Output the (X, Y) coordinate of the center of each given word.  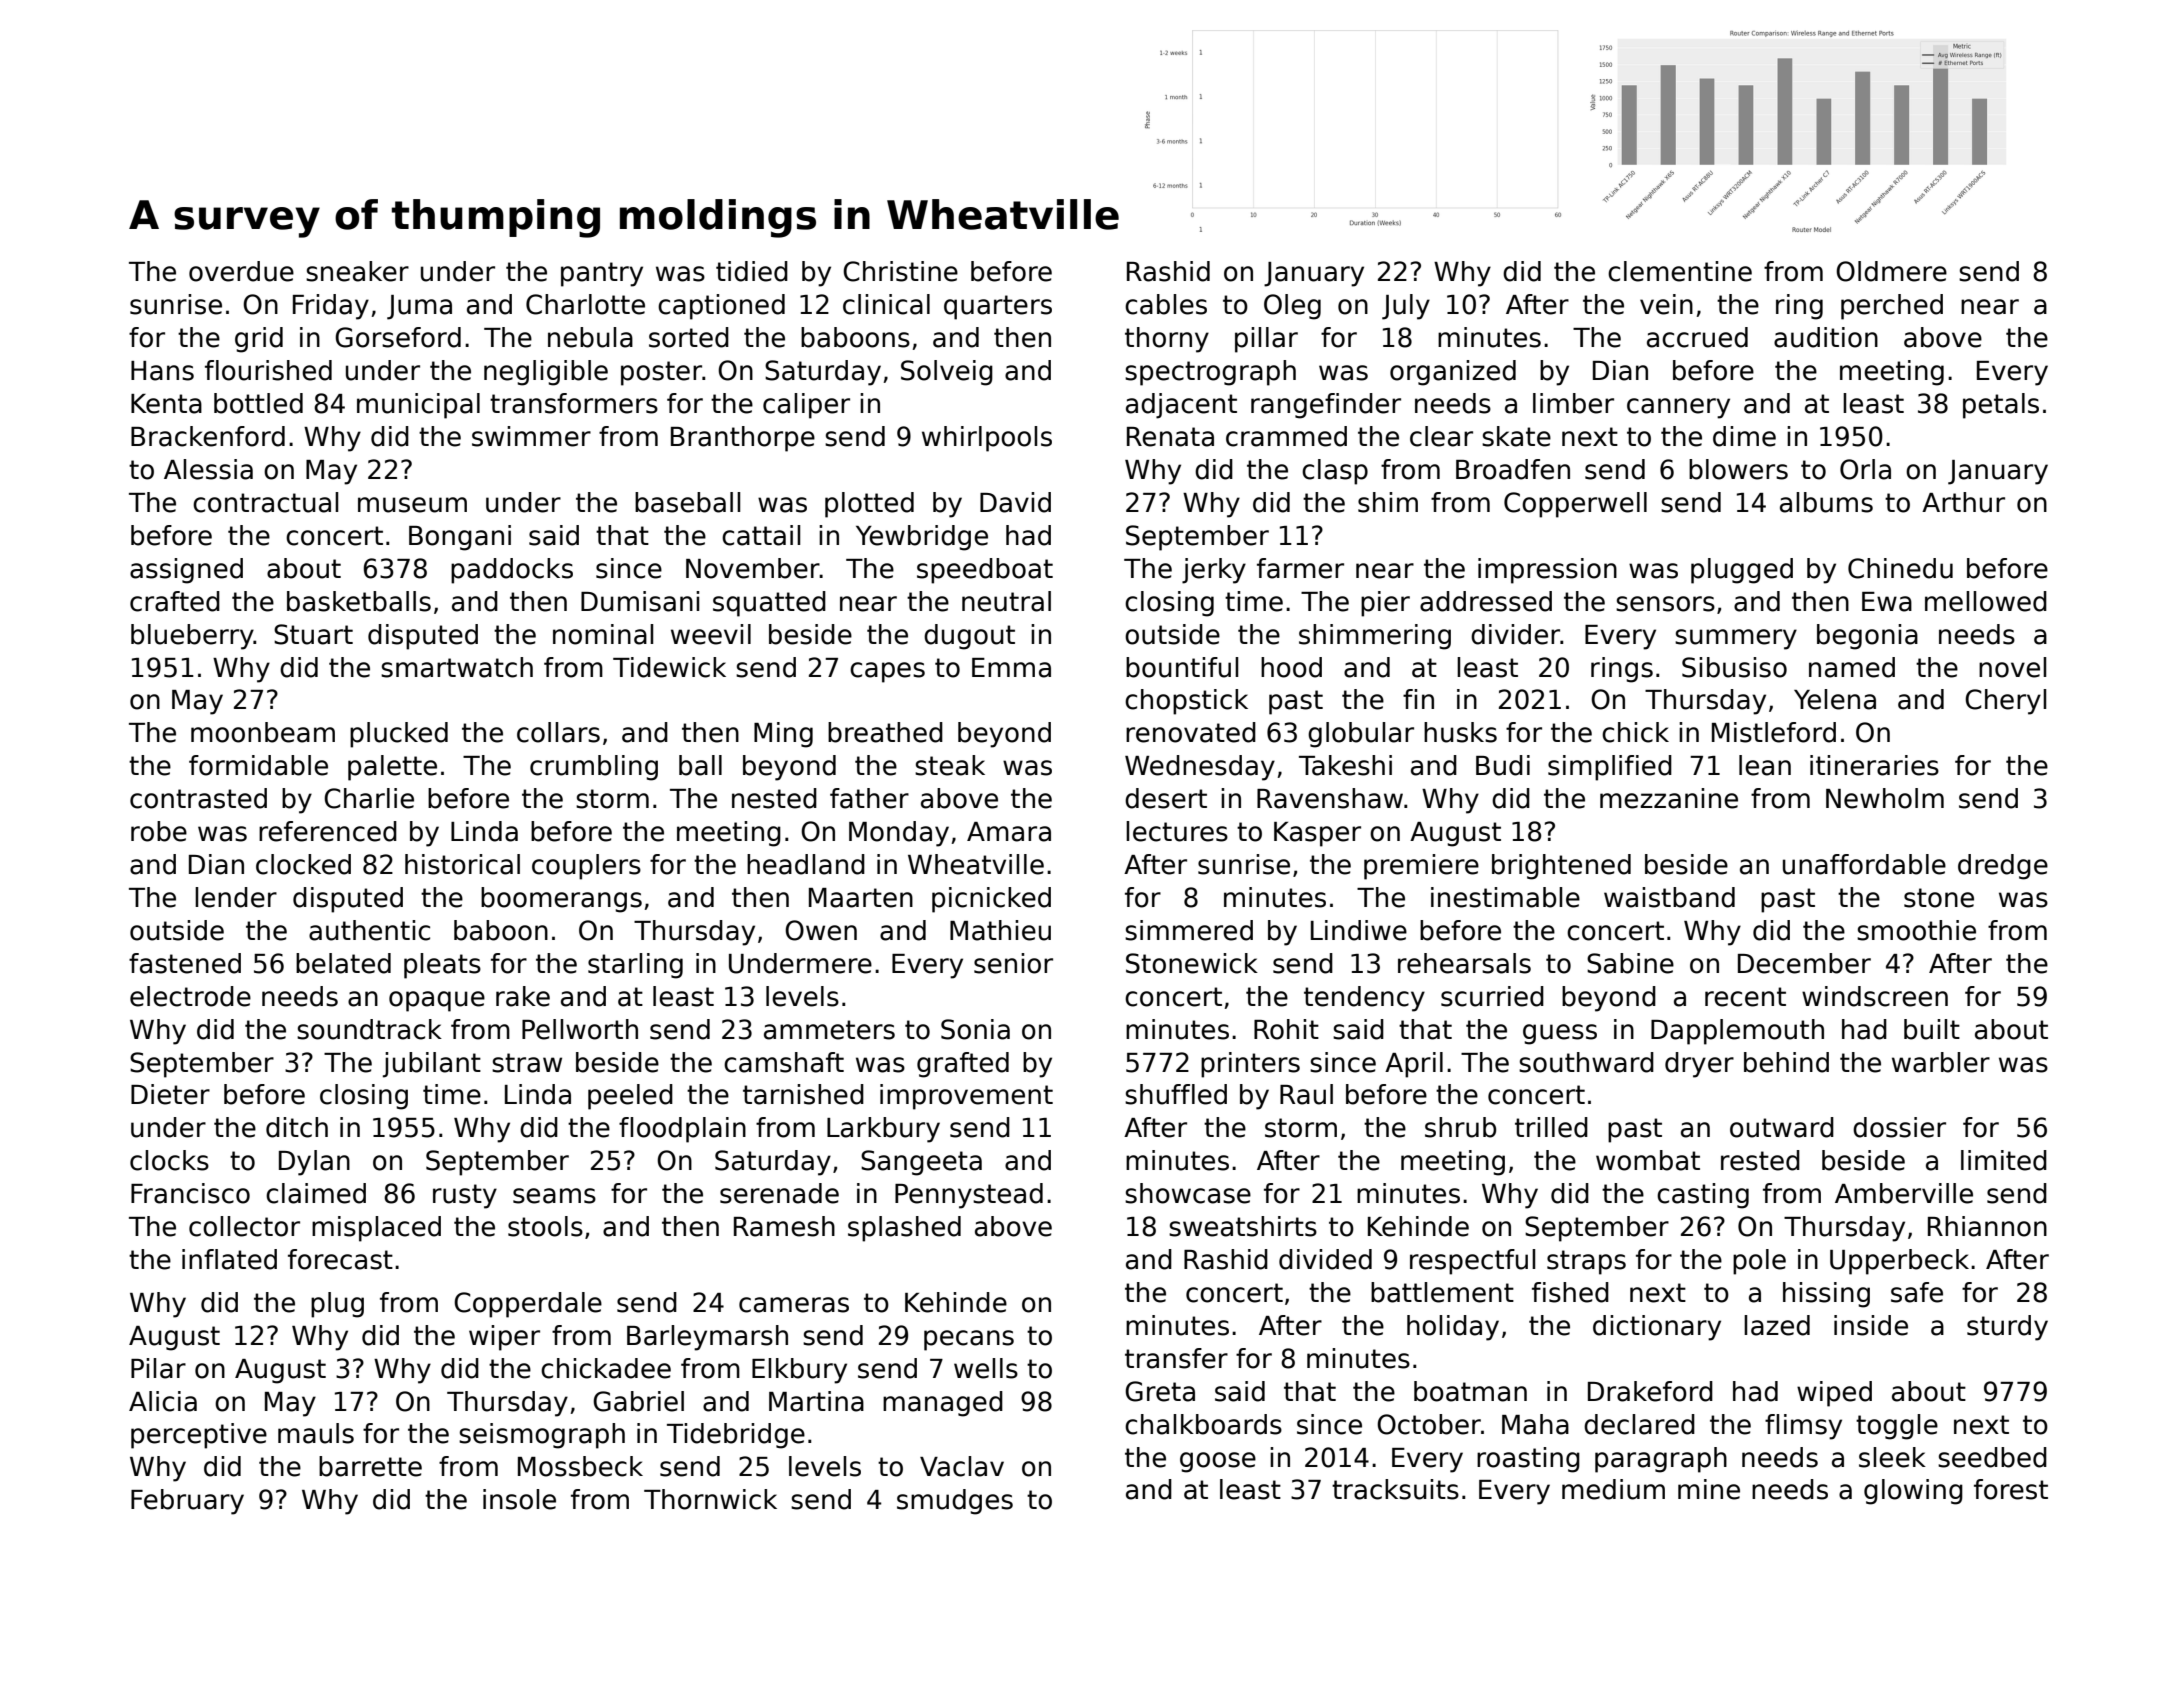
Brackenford (208, 436)
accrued (1697, 337)
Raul (1306, 1094)
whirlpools (987, 439)
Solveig (947, 373)
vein (1666, 304)
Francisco (190, 1193)
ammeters (829, 1030)
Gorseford (398, 337)
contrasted (198, 798)
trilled (1551, 1127)
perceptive (199, 1436)
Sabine (1630, 963)
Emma (1011, 668)
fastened (185, 963)
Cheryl (2005, 702)
